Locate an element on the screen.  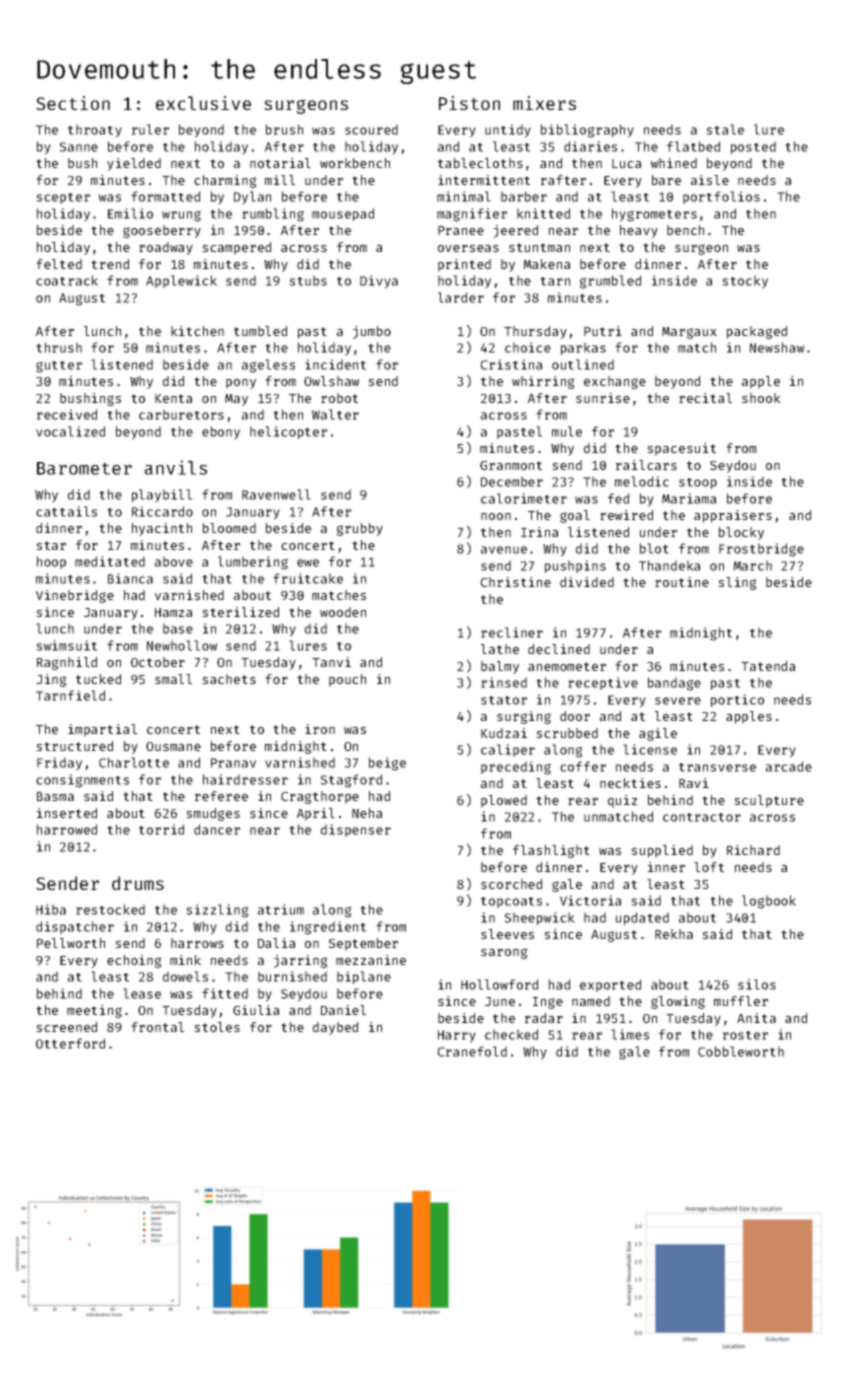
Thandeka is located at coordinates (669, 565).
